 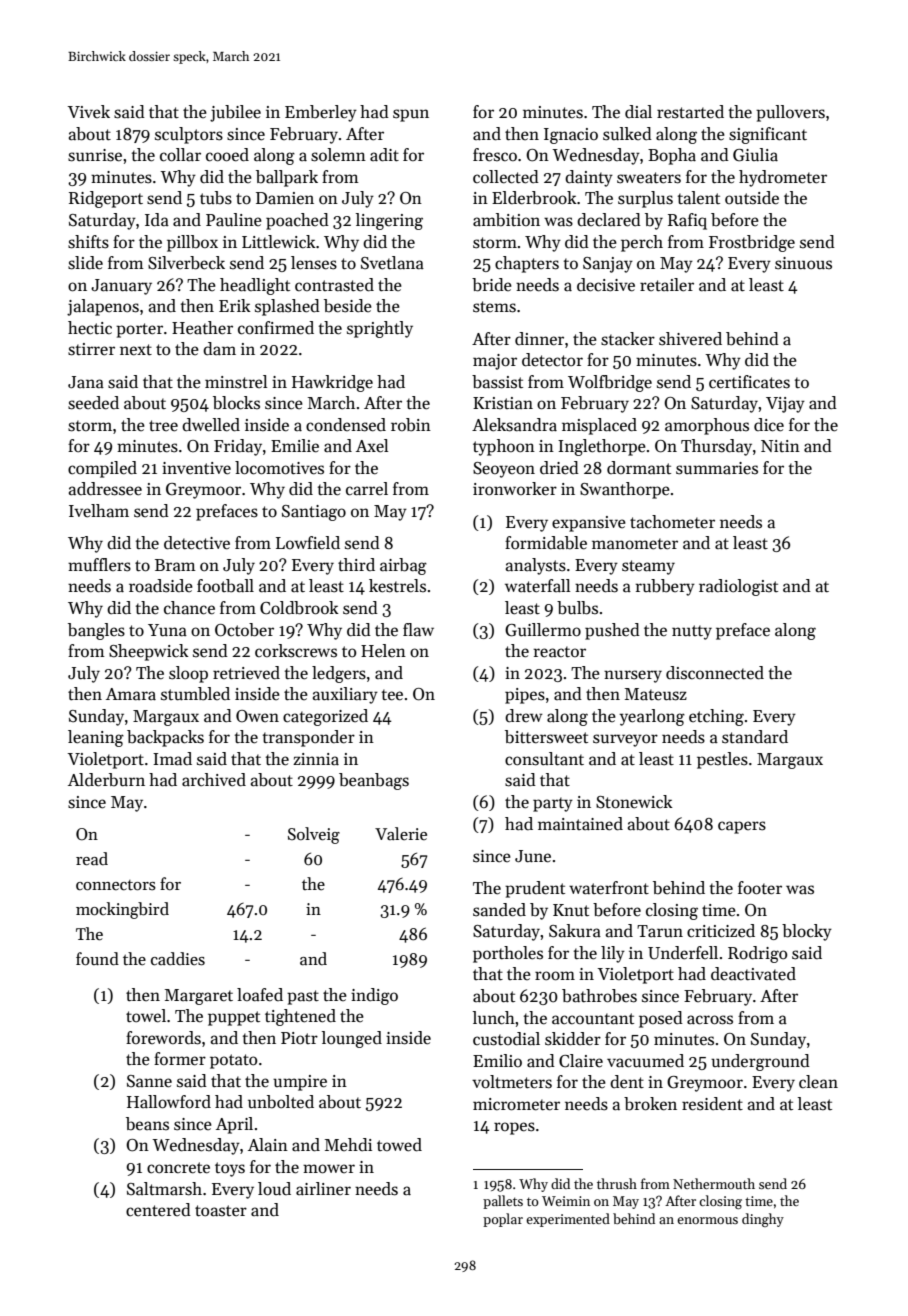 I want to click on condensed, so click(x=346, y=425).
